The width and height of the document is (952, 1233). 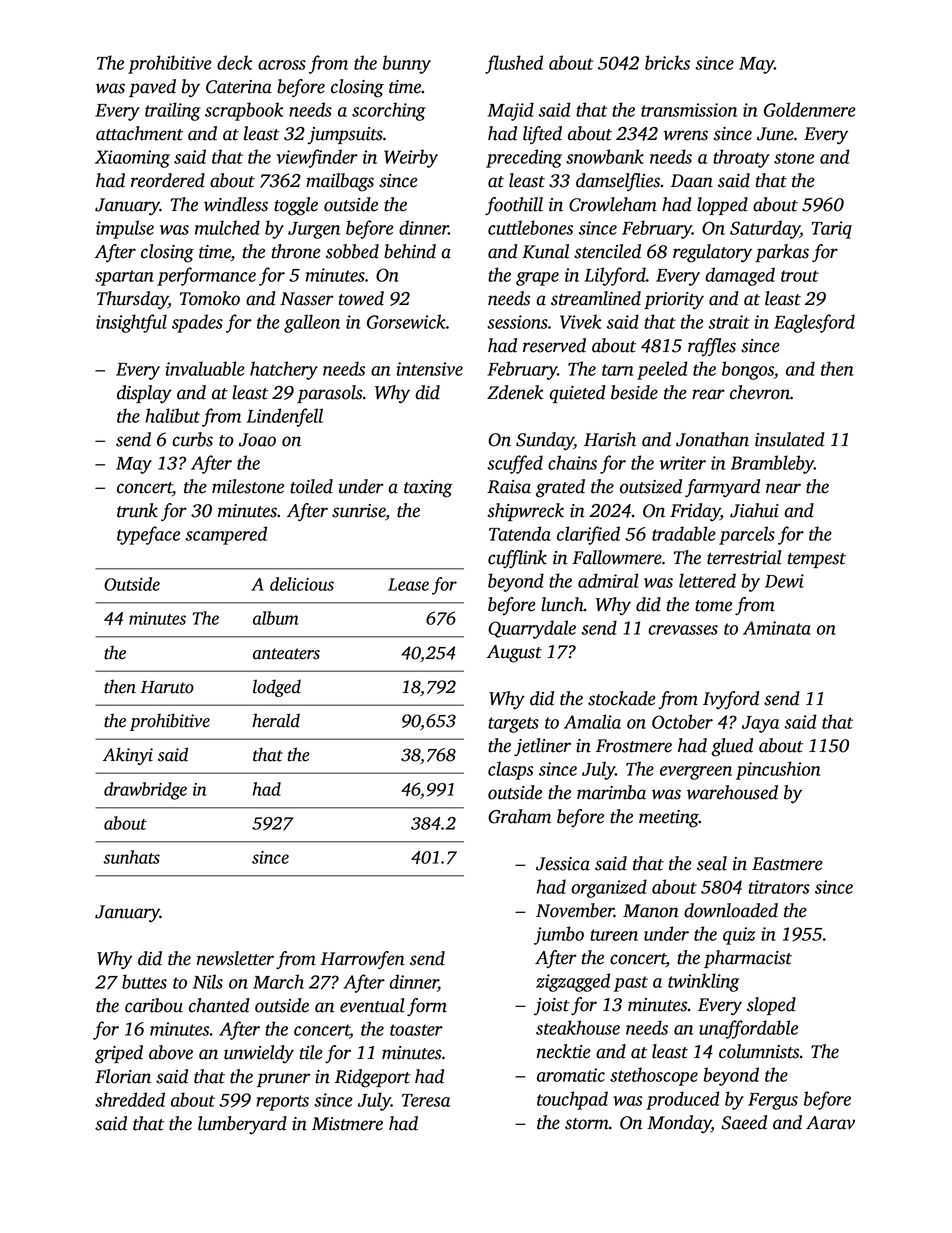 What do you see at coordinates (145, 791) in the document?
I see `drawbridge` at bounding box center [145, 791].
